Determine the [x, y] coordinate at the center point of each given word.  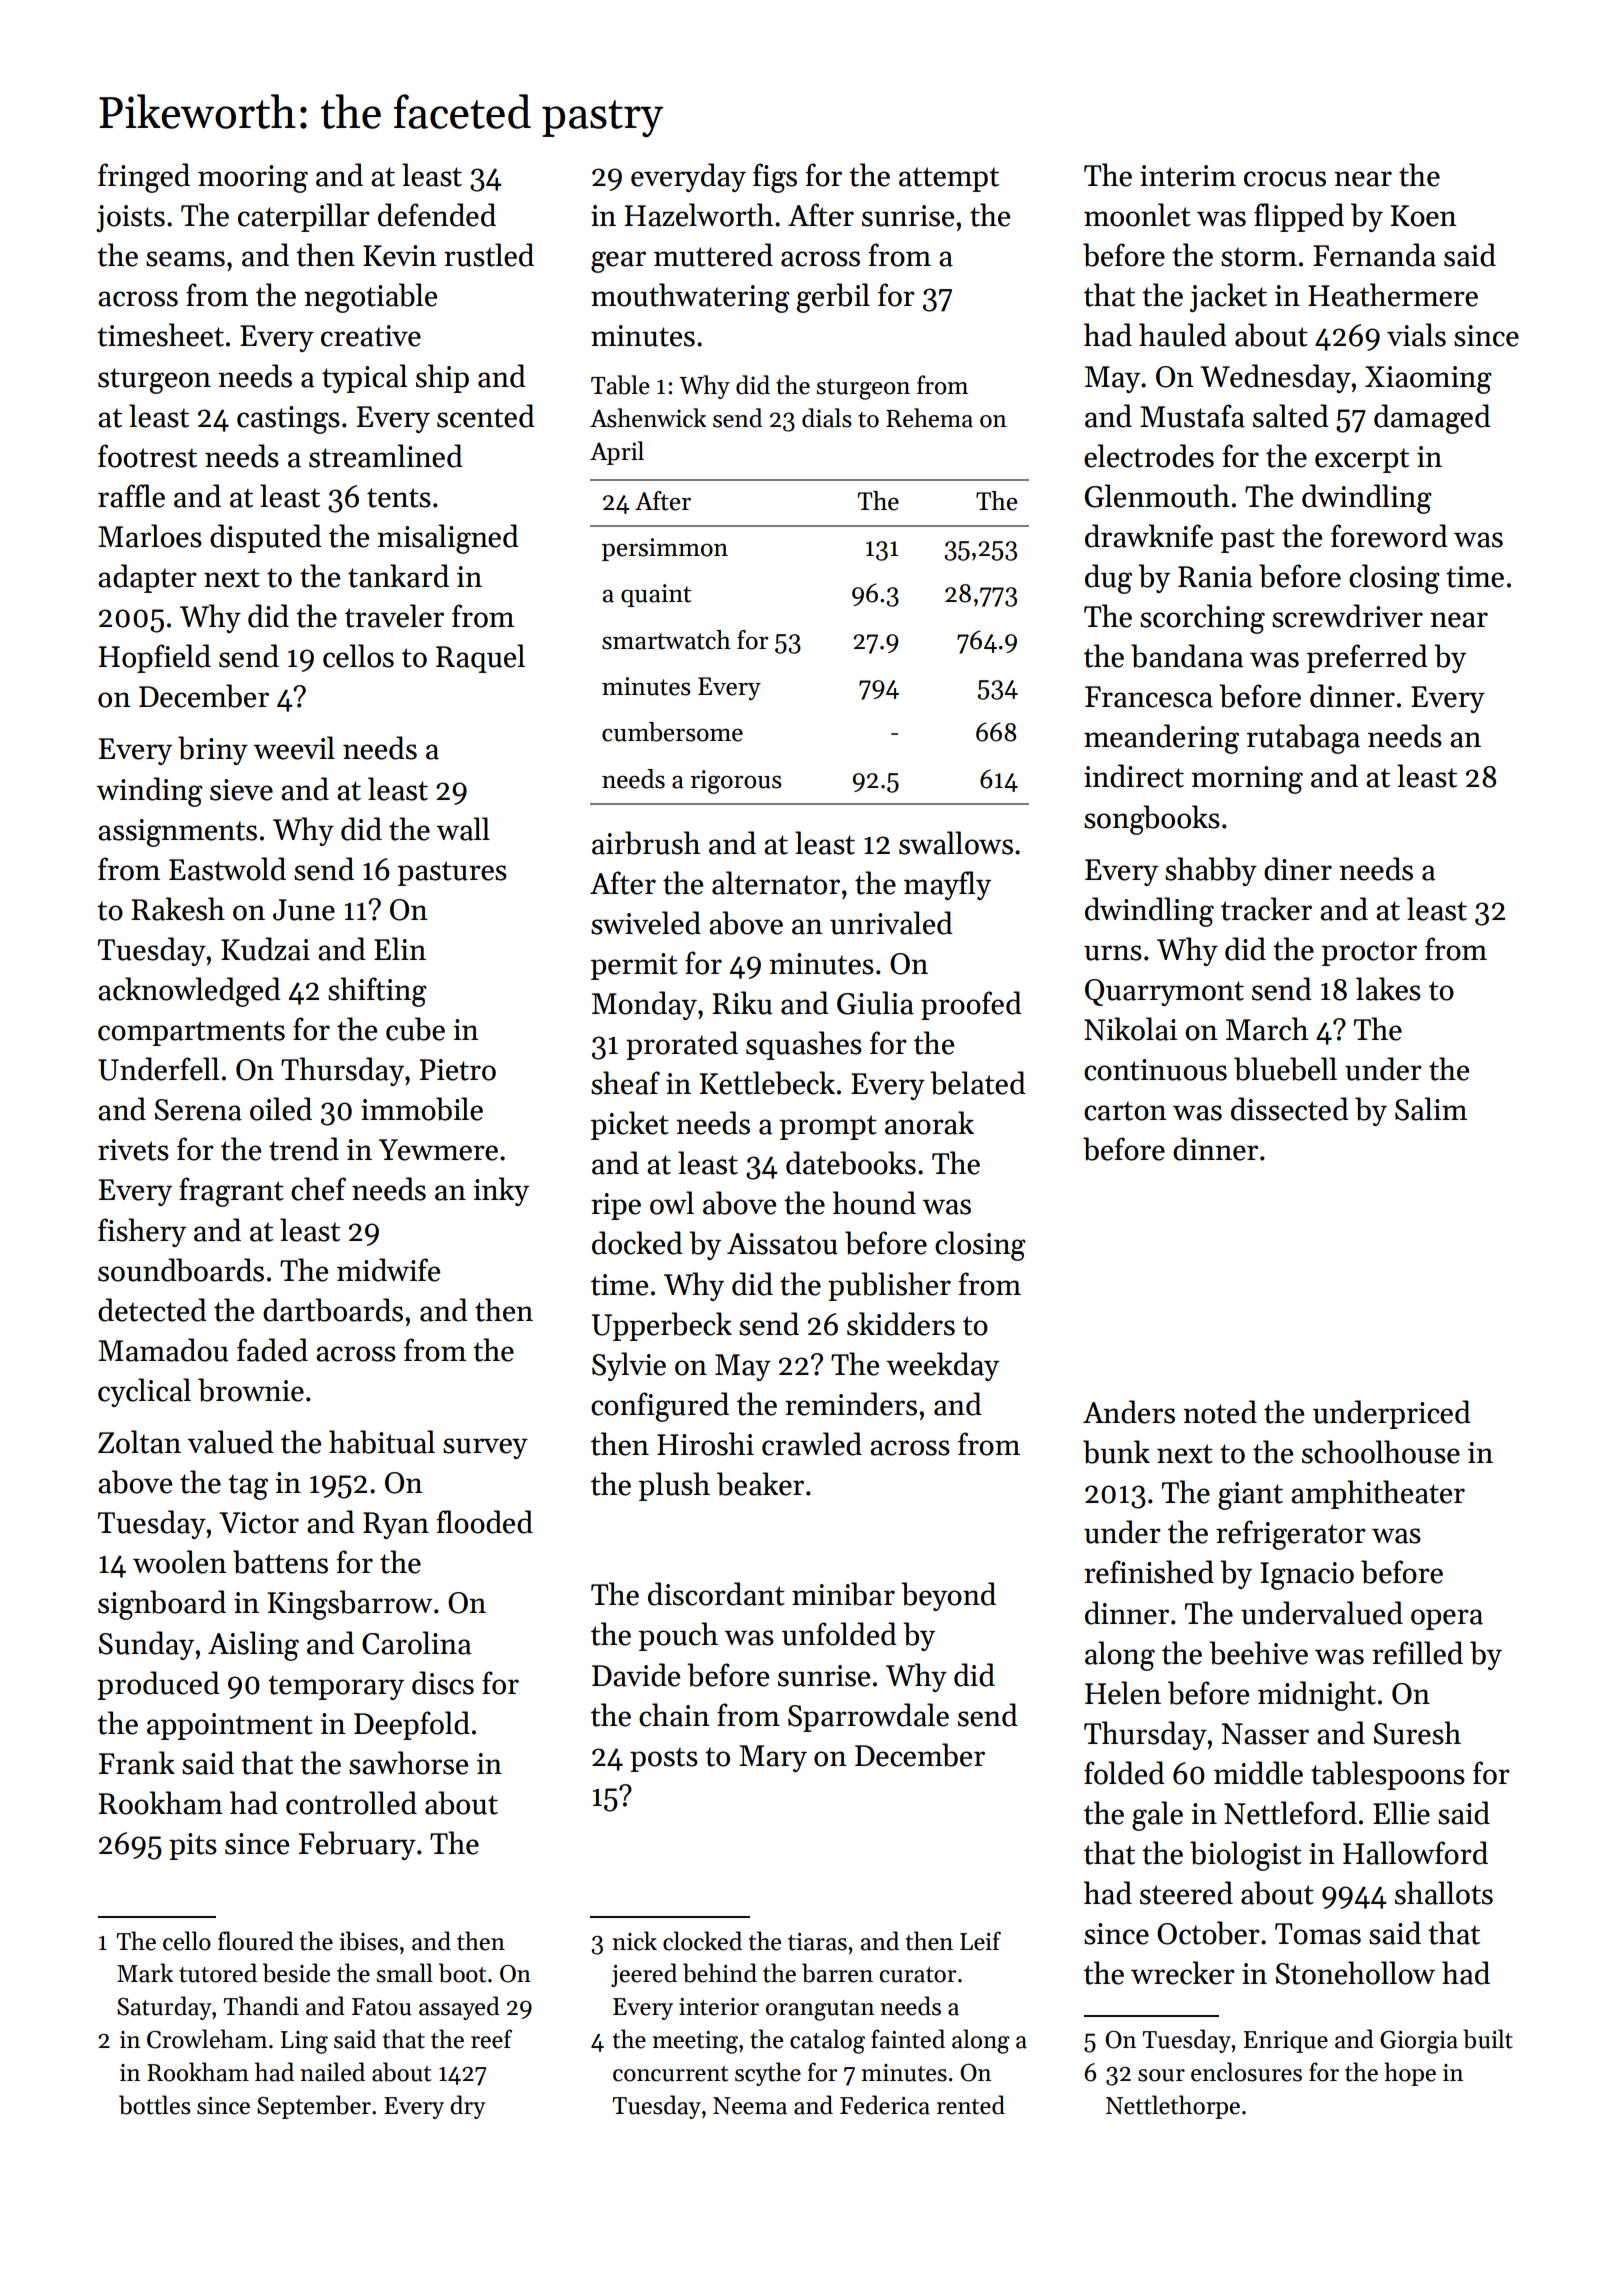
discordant [716, 1594]
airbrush [646, 843]
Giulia [875, 1003]
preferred [1367, 658]
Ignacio [1307, 1576]
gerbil [833, 298]
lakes [1388, 989]
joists [130, 218]
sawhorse [408, 1763]
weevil [294, 748]
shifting [377, 992]
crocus [1285, 179]
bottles [155, 2105]
